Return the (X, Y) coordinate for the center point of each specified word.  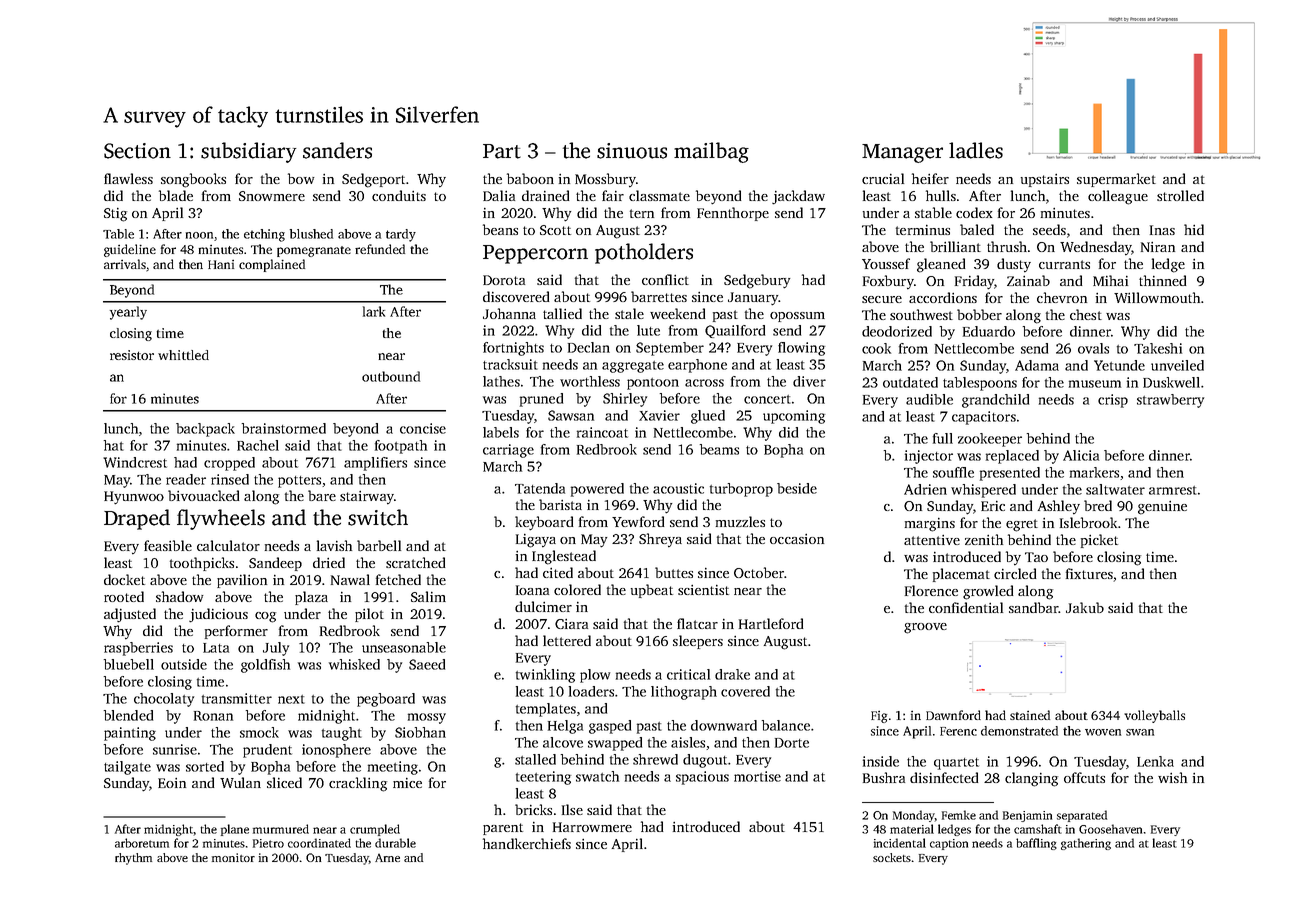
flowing (801, 349)
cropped (229, 464)
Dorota (504, 280)
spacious (702, 778)
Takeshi (1158, 348)
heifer (930, 178)
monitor (233, 857)
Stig (115, 215)
